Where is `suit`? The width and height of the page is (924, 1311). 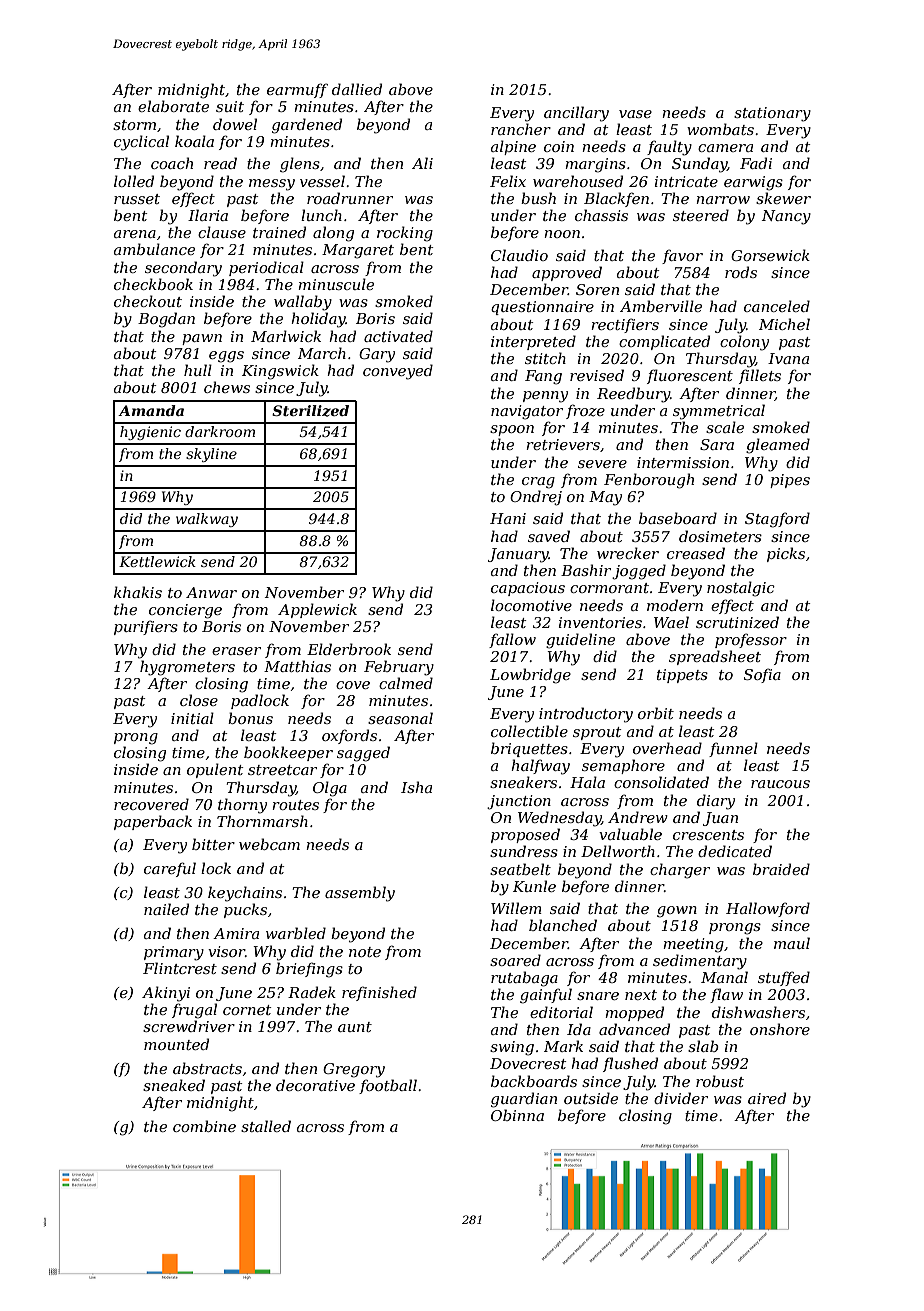 suit is located at coordinates (230, 106).
